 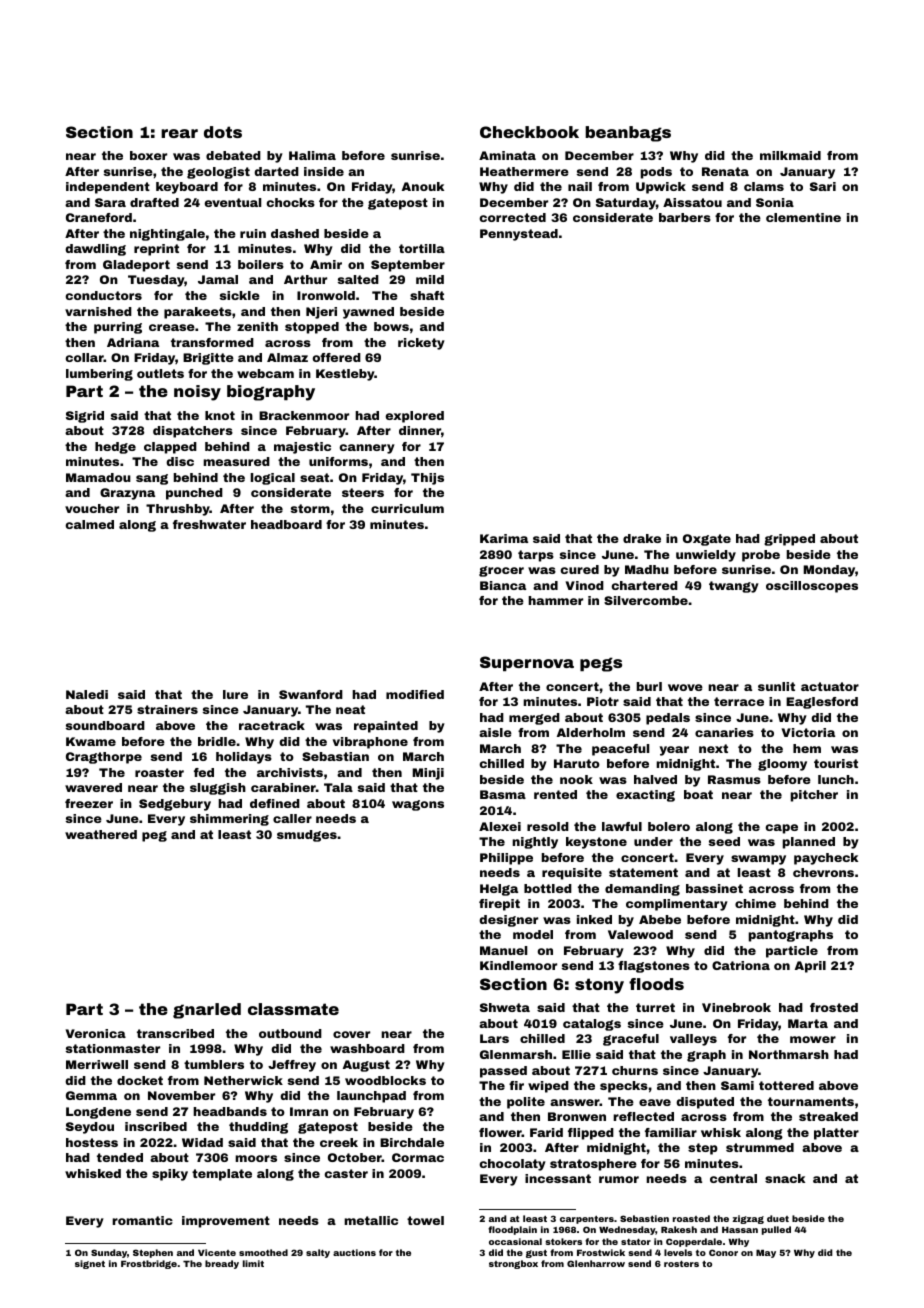 What do you see at coordinates (140, 1080) in the screenshot?
I see `docket` at bounding box center [140, 1080].
